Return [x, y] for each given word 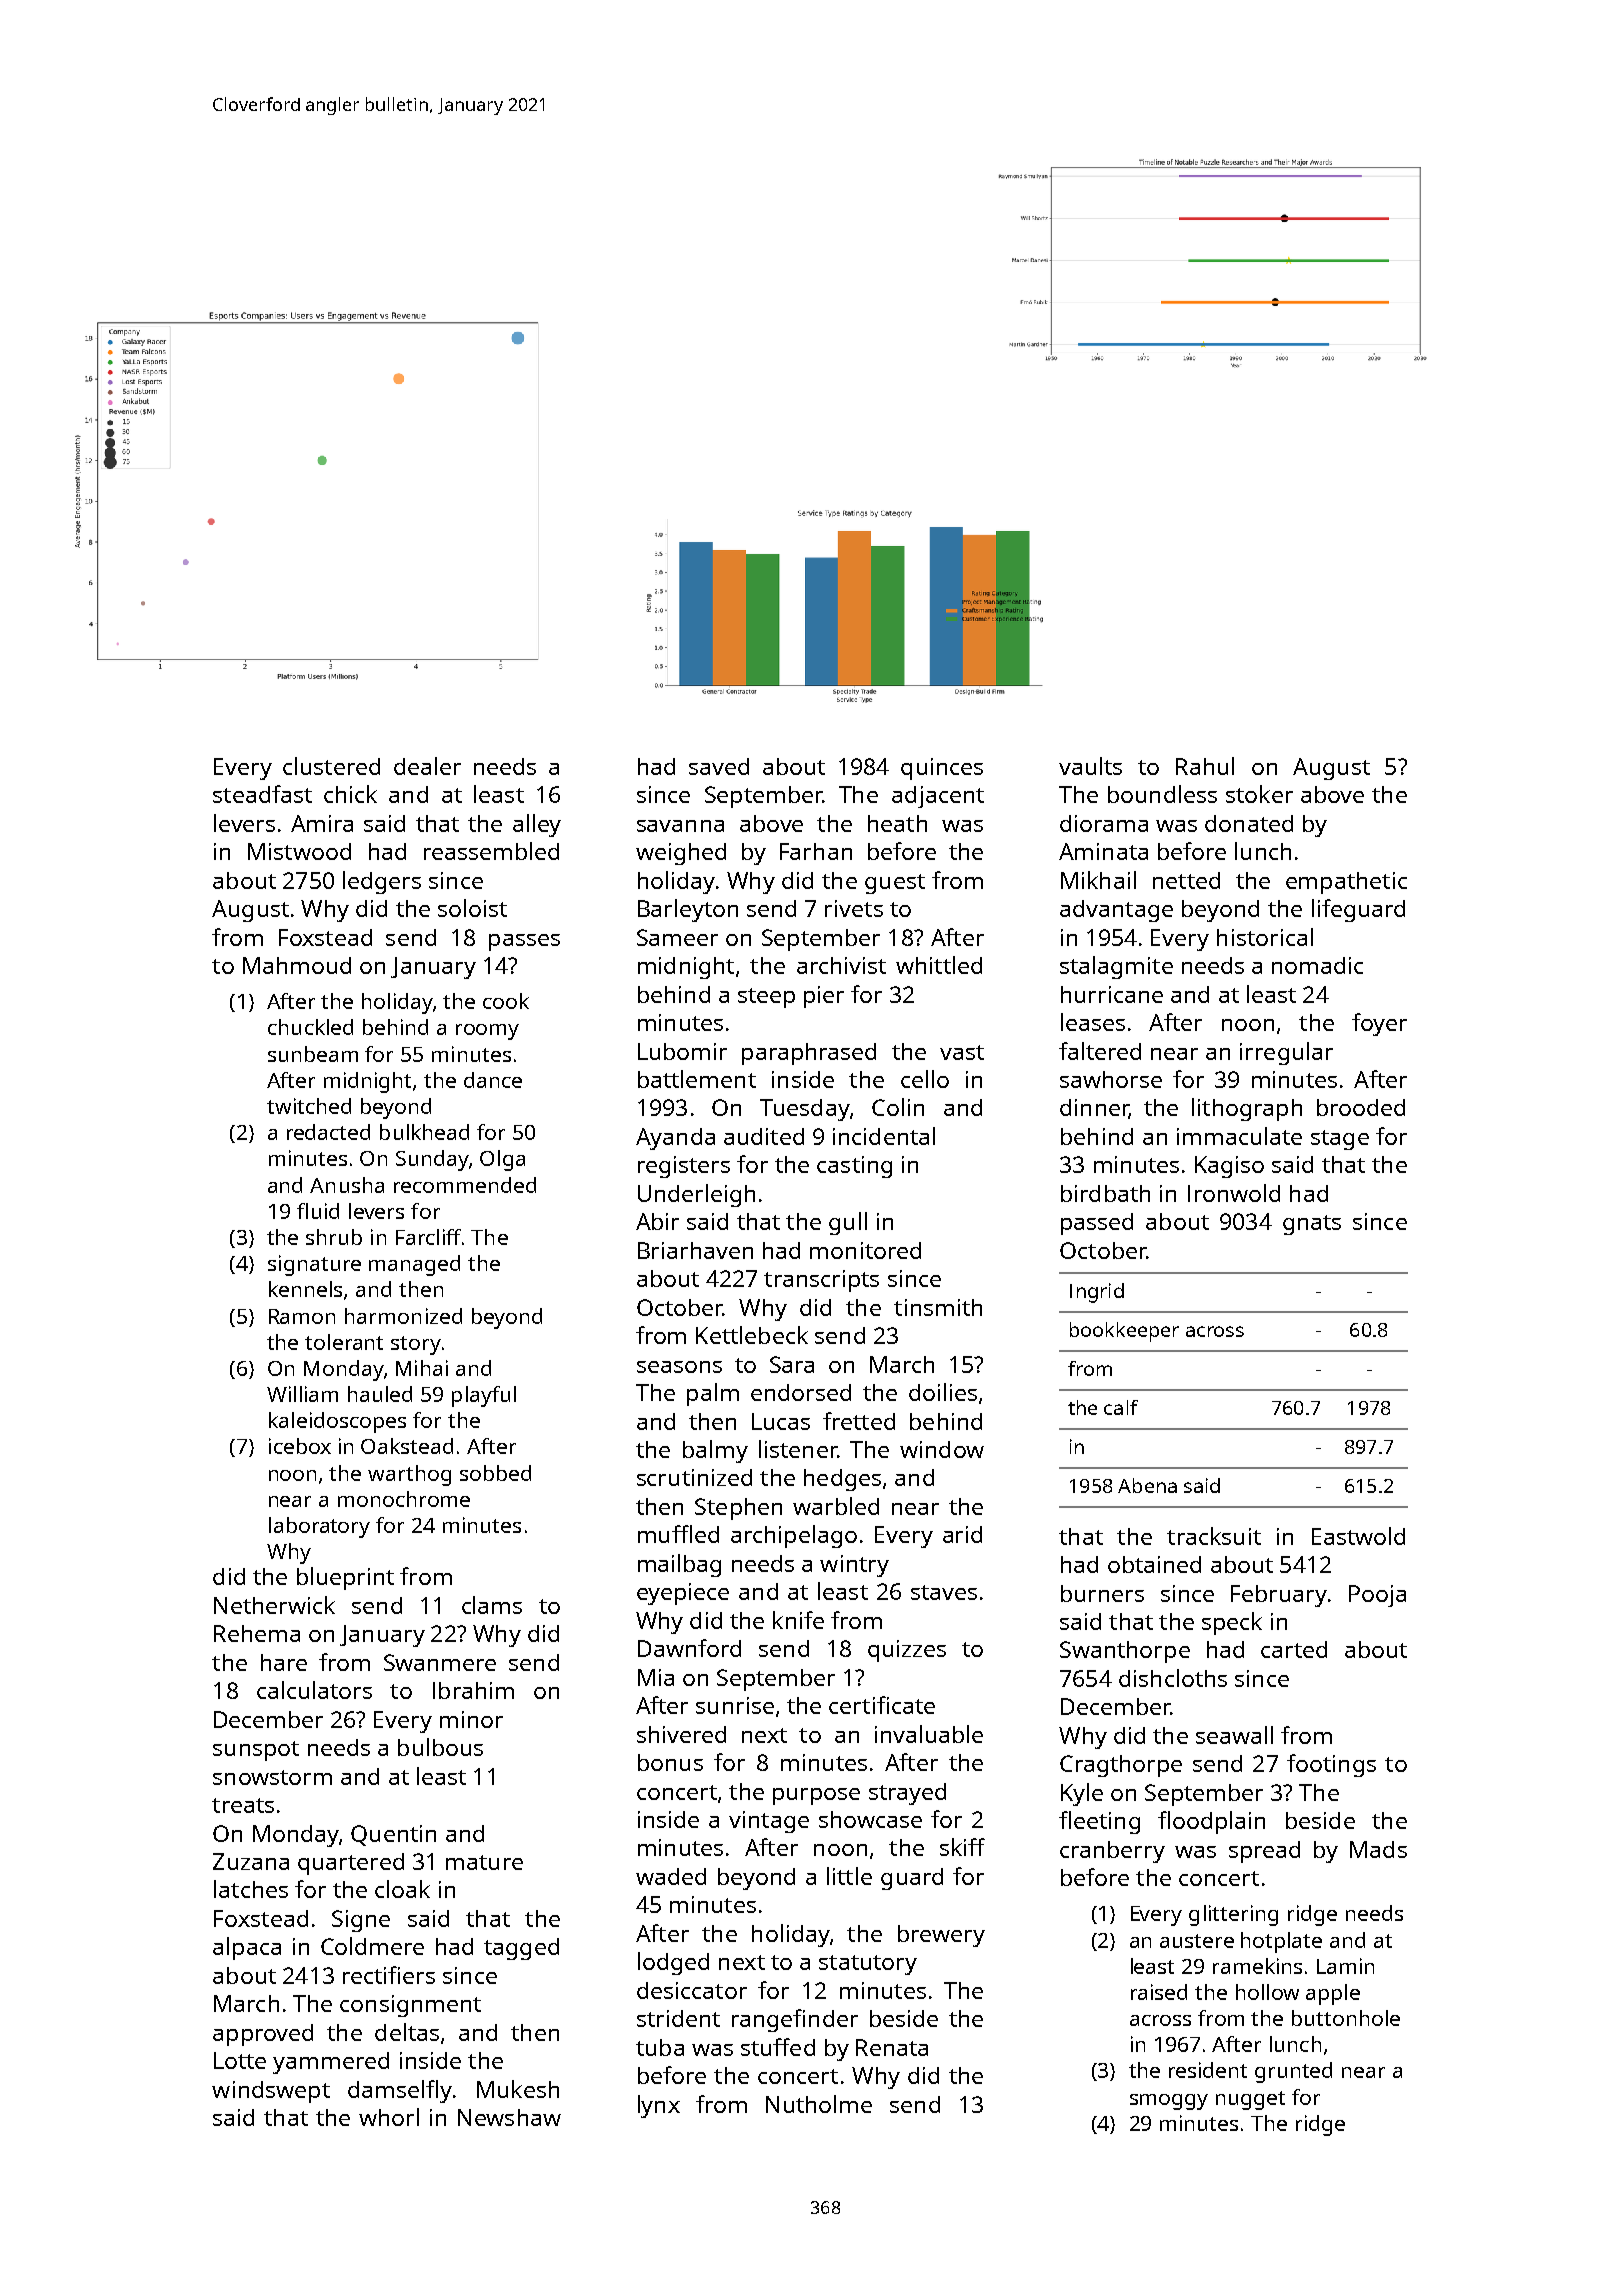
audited [764, 1136]
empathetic [1346, 883]
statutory [868, 1965]
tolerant [344, 1342]
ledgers [382, 882]
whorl [389, 2117]
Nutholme [819, 2104]
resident [1208, 2070]
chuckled [310, 1027]
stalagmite [1116, 967]
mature [484, 1862]
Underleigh [696, 1195]
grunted [1293, 2072]
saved [719, 766]
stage [1340, 1140]
